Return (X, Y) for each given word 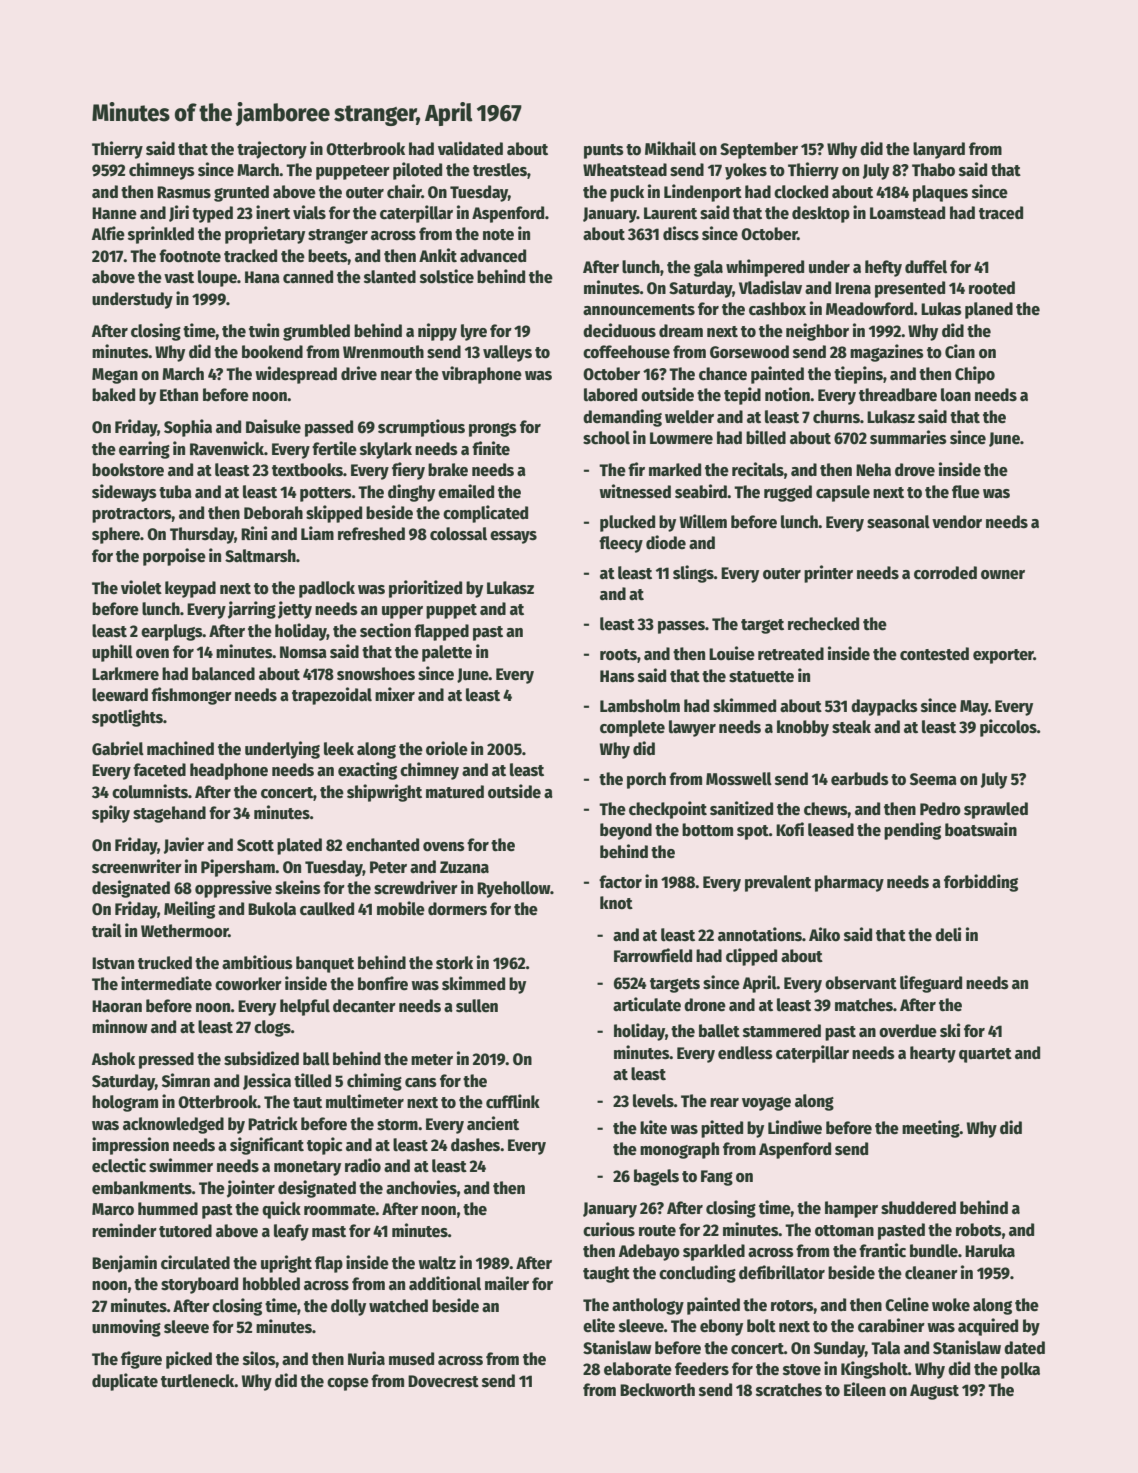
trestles (500, 170)
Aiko (824, 934)
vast (179, 278)
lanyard (939, 150)
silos (259, 1358)
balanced (223, 674)
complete (632, 728)
